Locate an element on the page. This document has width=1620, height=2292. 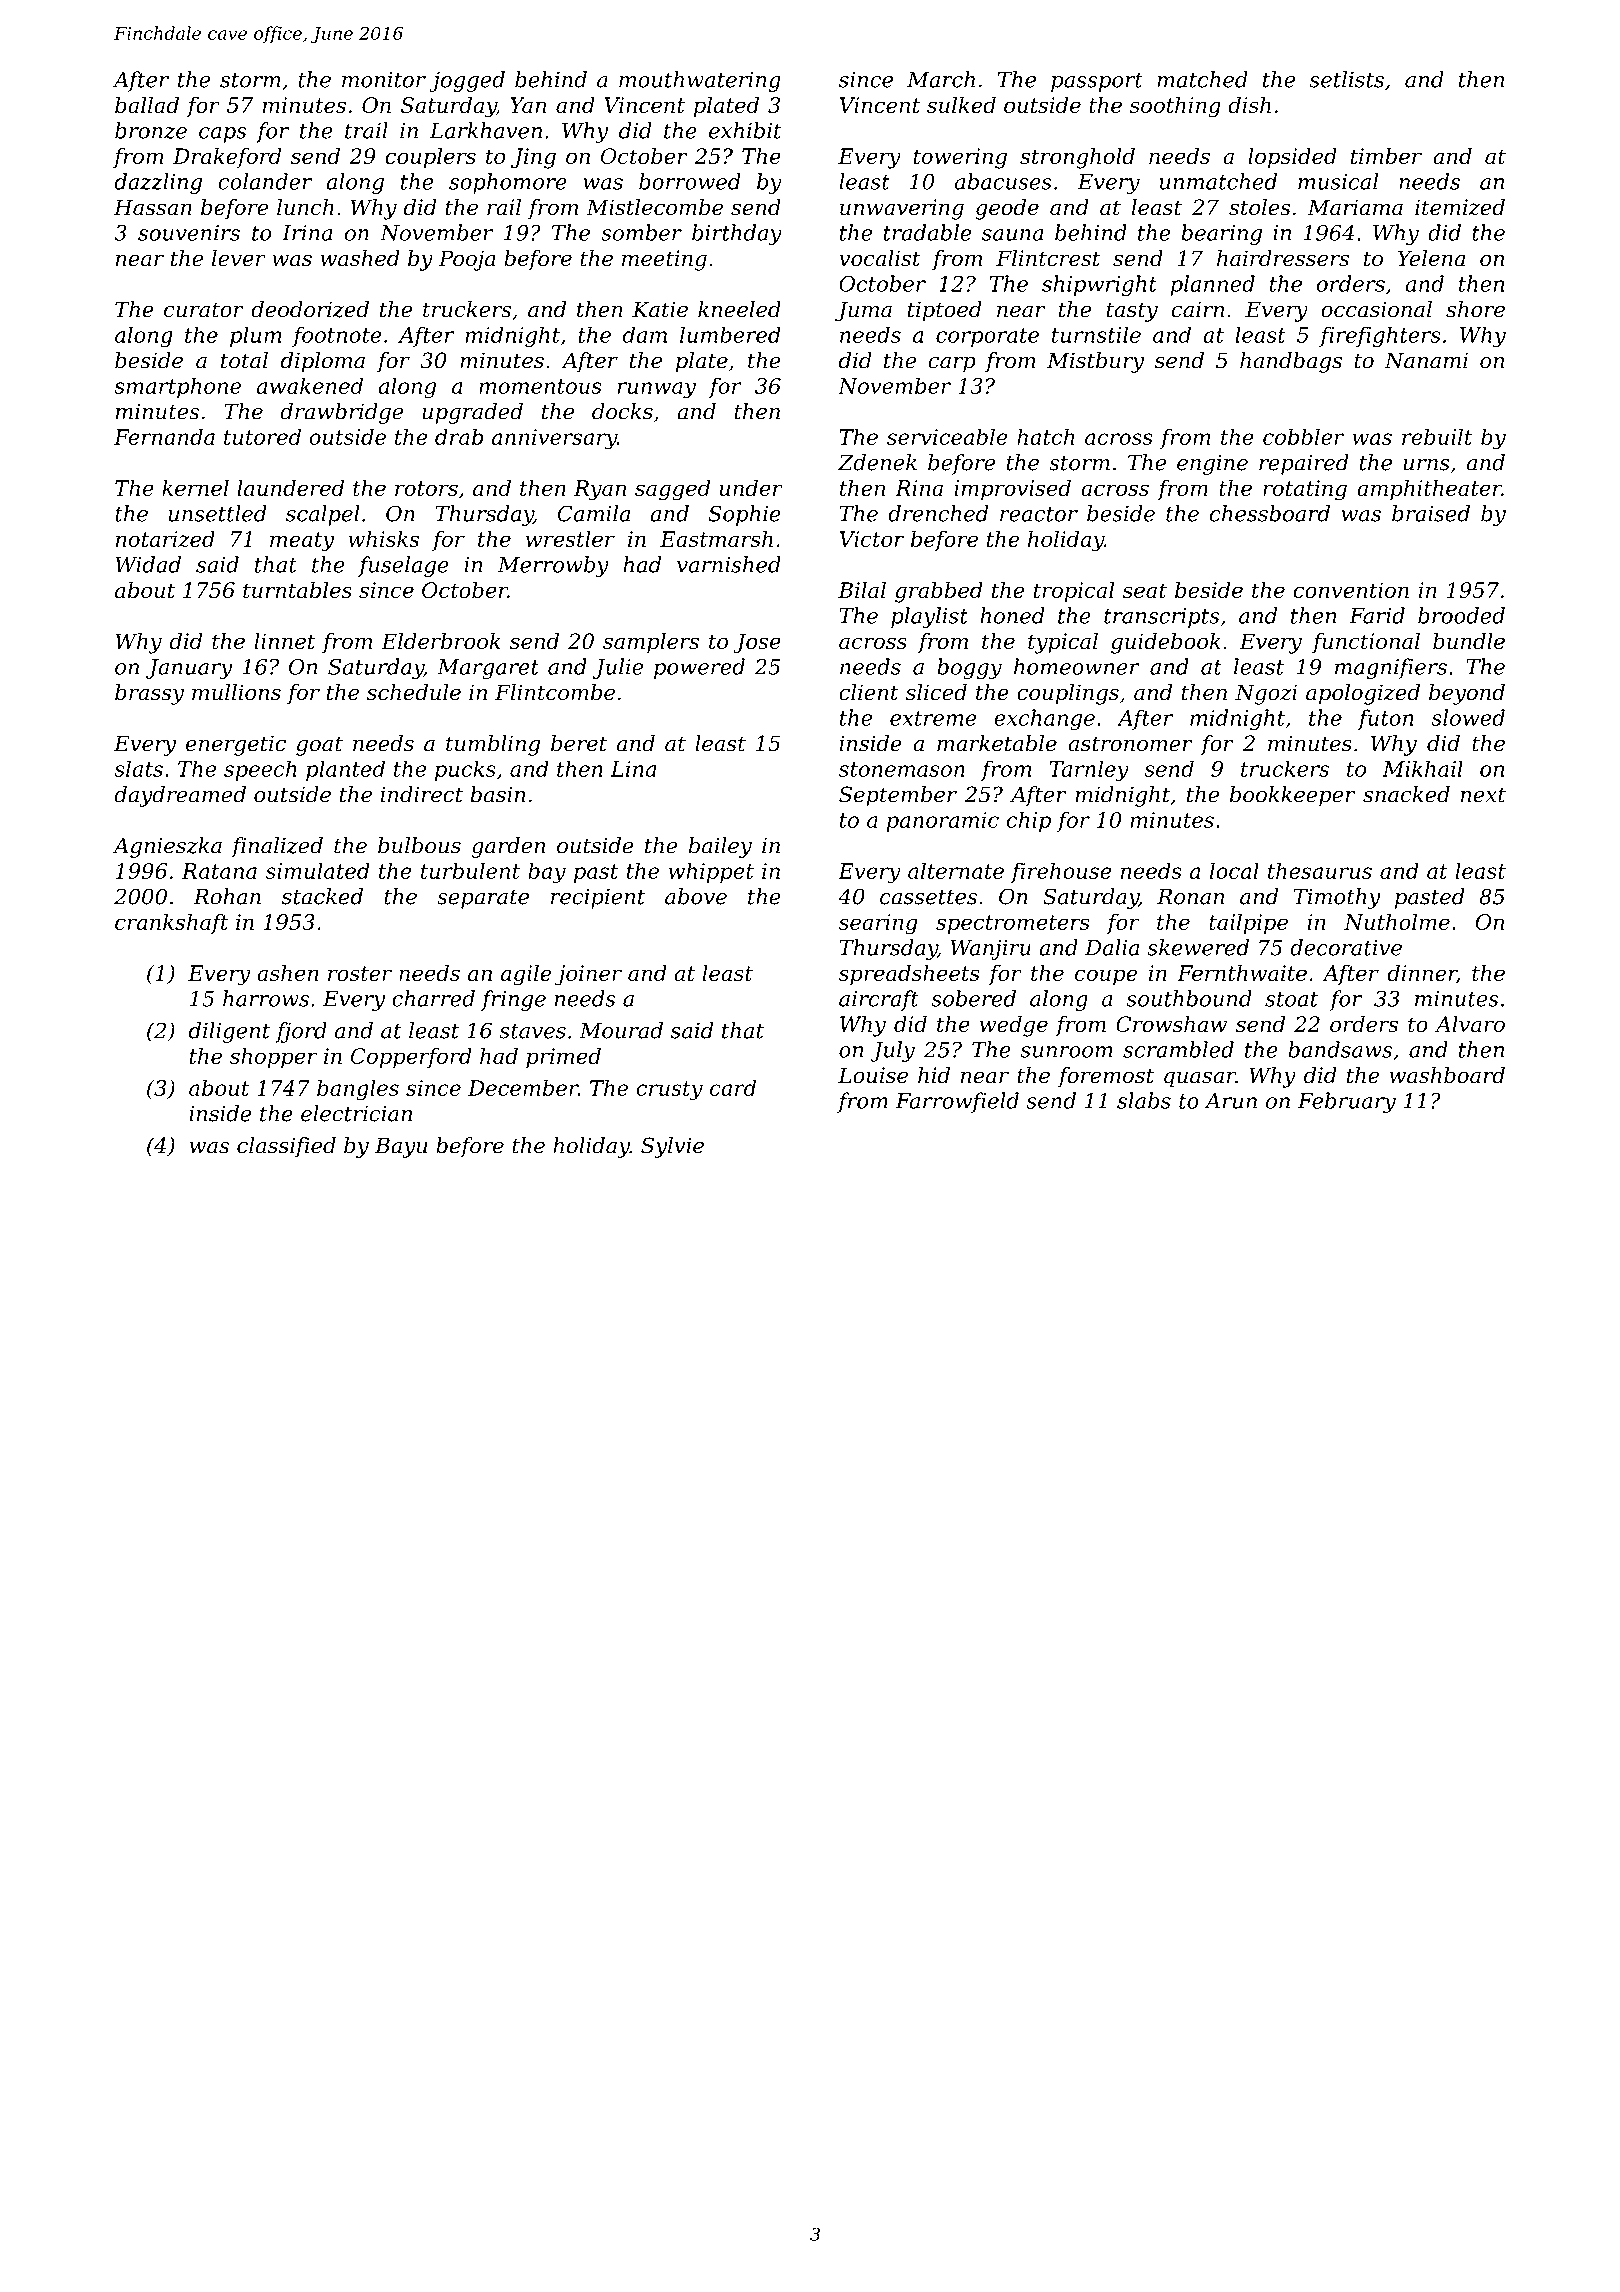
serviceable is located at coordinates (947, 436).
